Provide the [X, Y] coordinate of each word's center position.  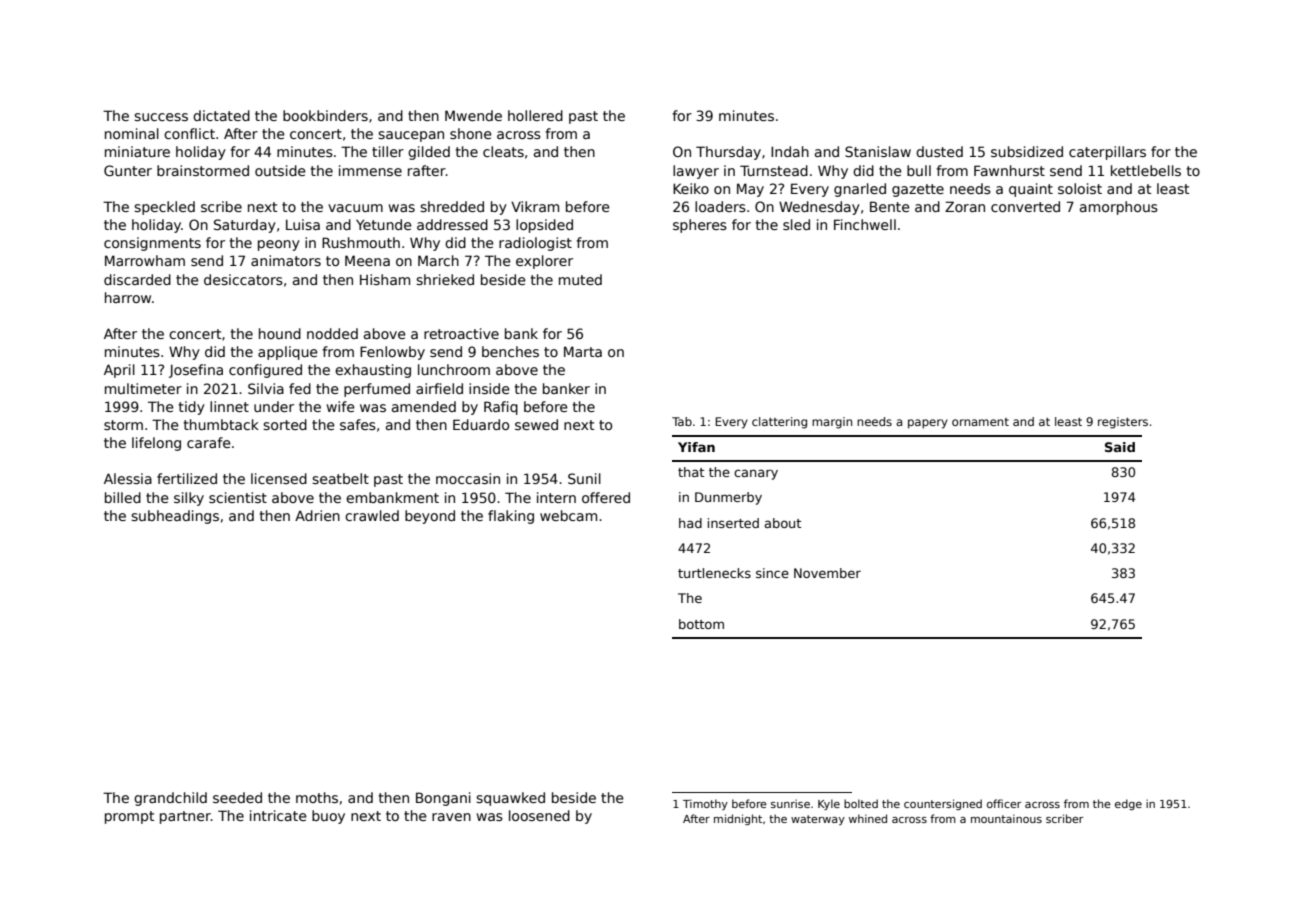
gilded [429, 153]
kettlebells [1146, 170]
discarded [137, 279]
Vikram [535, 206]
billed [123, 497]
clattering [779, 423]
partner [185, 817]
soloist [1080, 188]
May [750, 190]
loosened [539, 815]
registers [1123, 423]
